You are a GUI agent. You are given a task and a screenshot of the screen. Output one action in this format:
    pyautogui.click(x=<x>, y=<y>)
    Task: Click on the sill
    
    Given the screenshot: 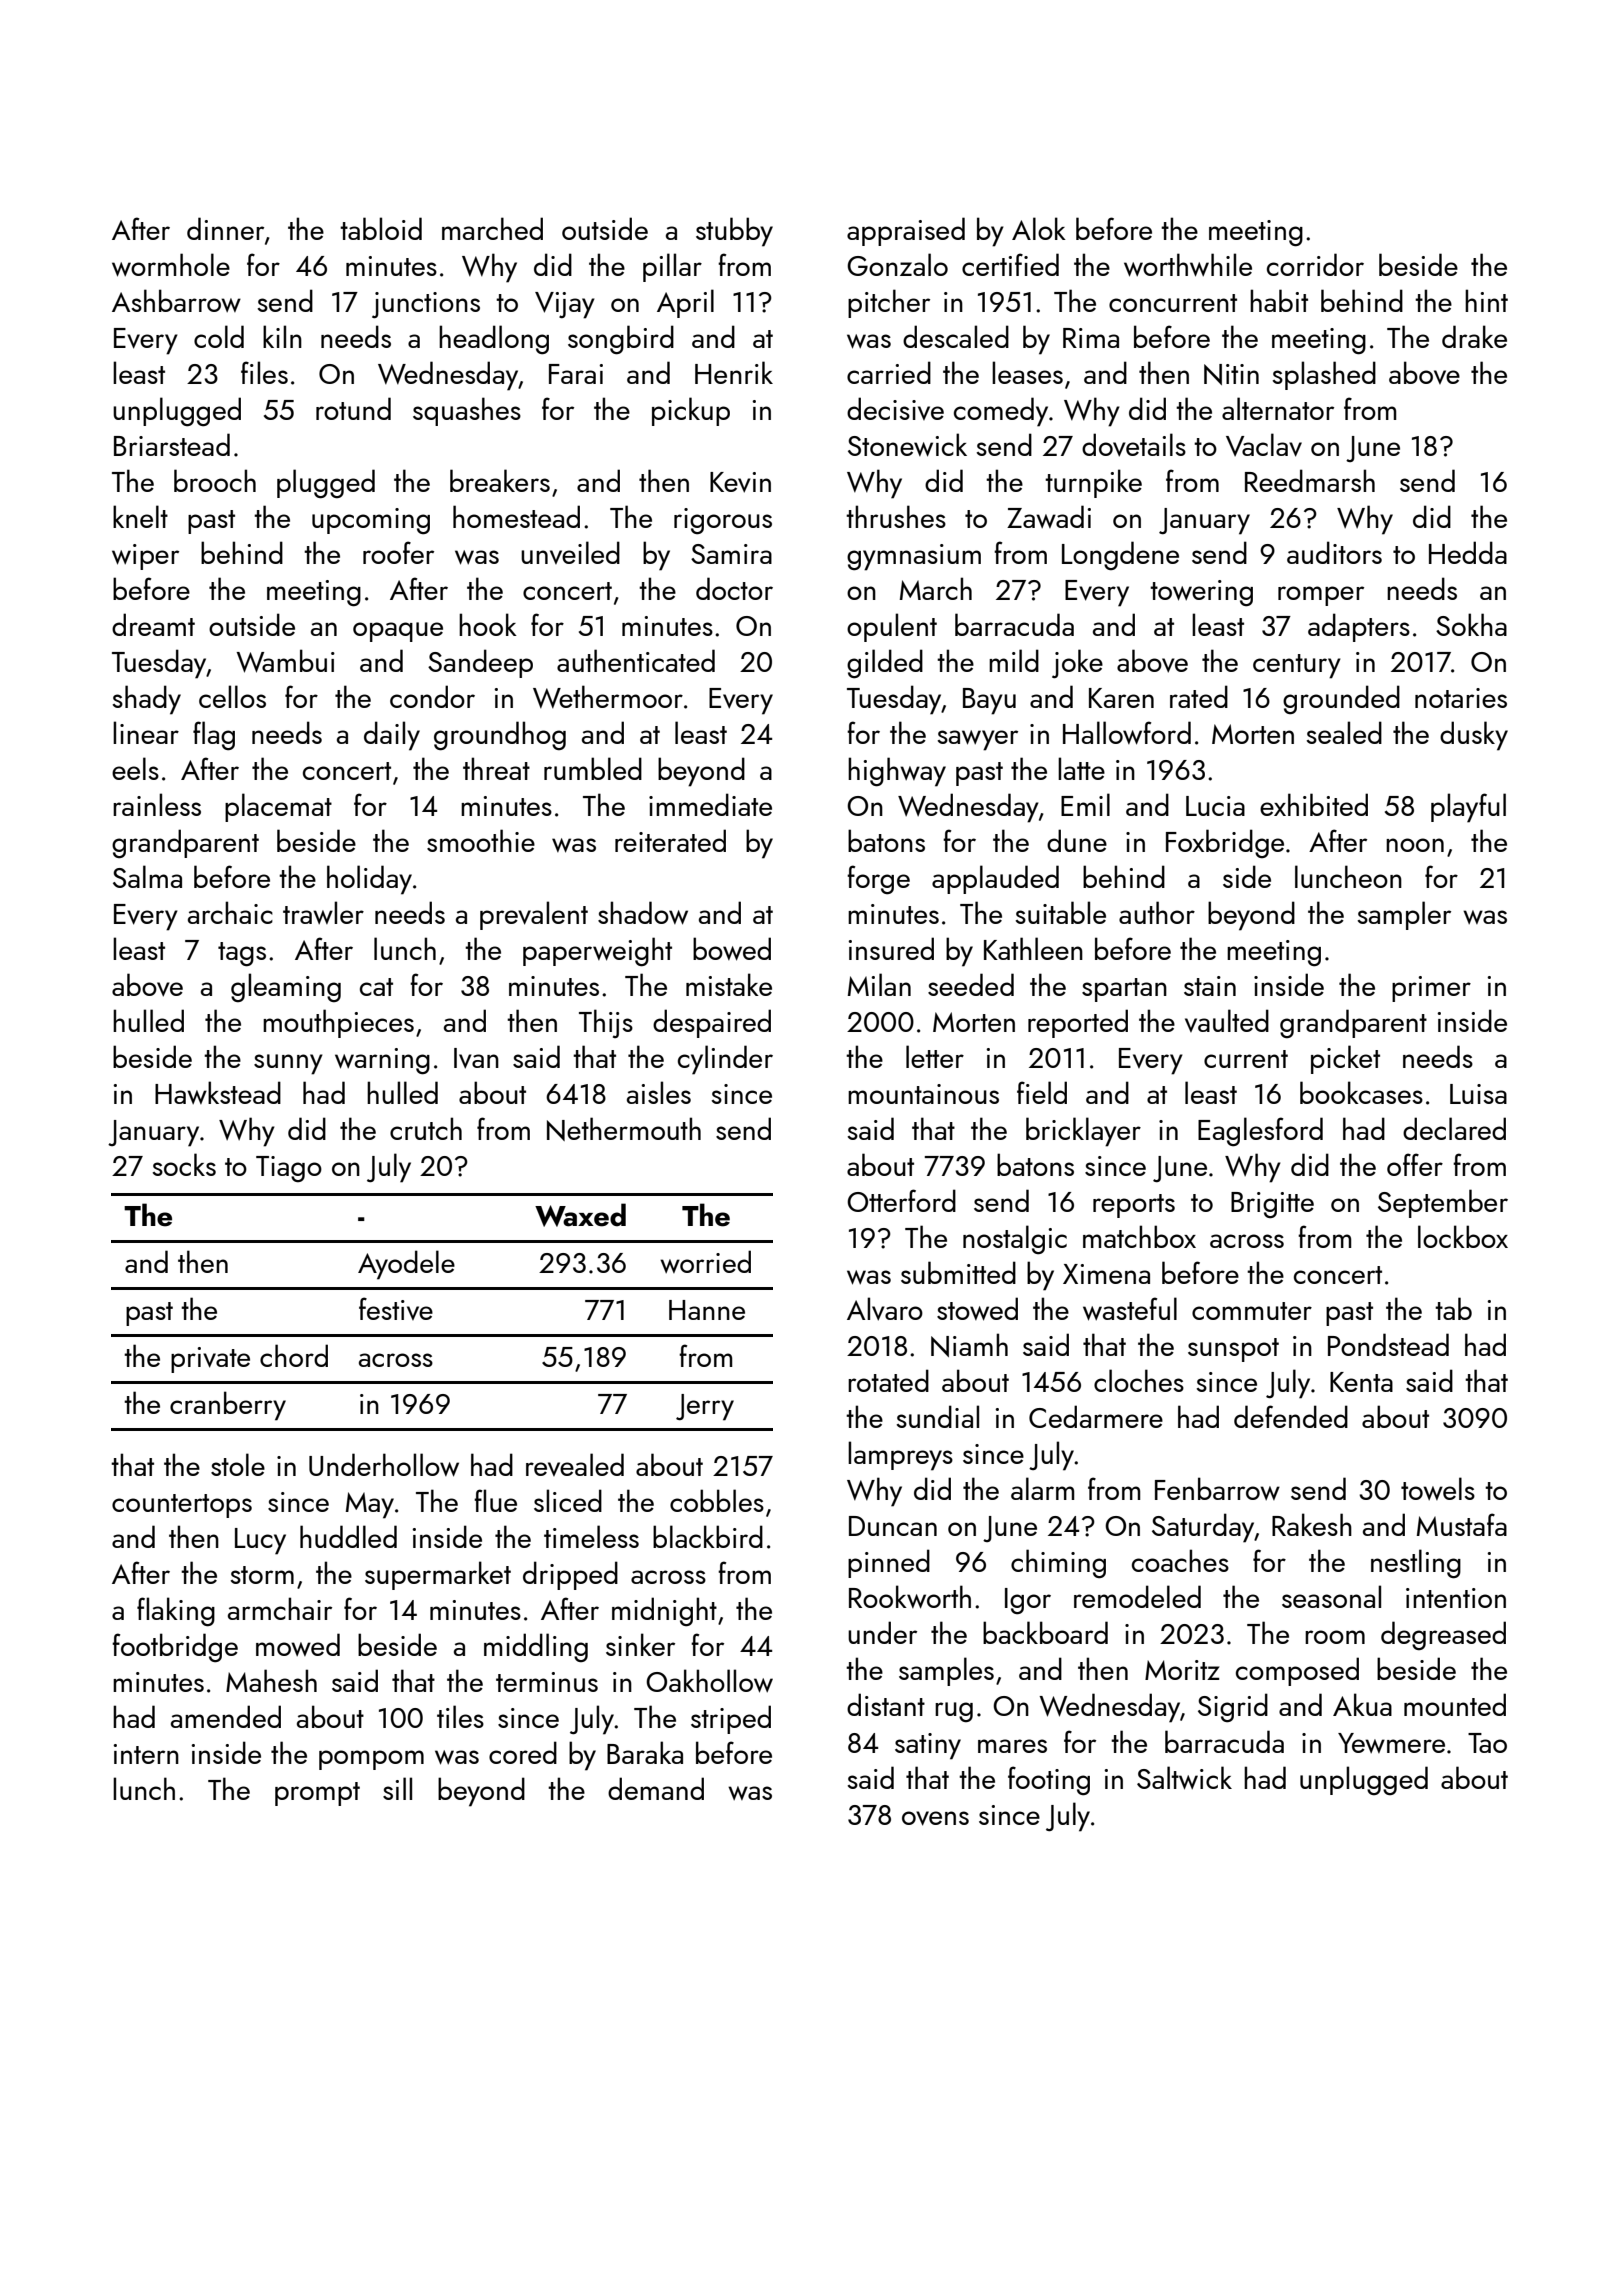 What is the action you would take?
    pyautogui.click(x=397, y=1788)
